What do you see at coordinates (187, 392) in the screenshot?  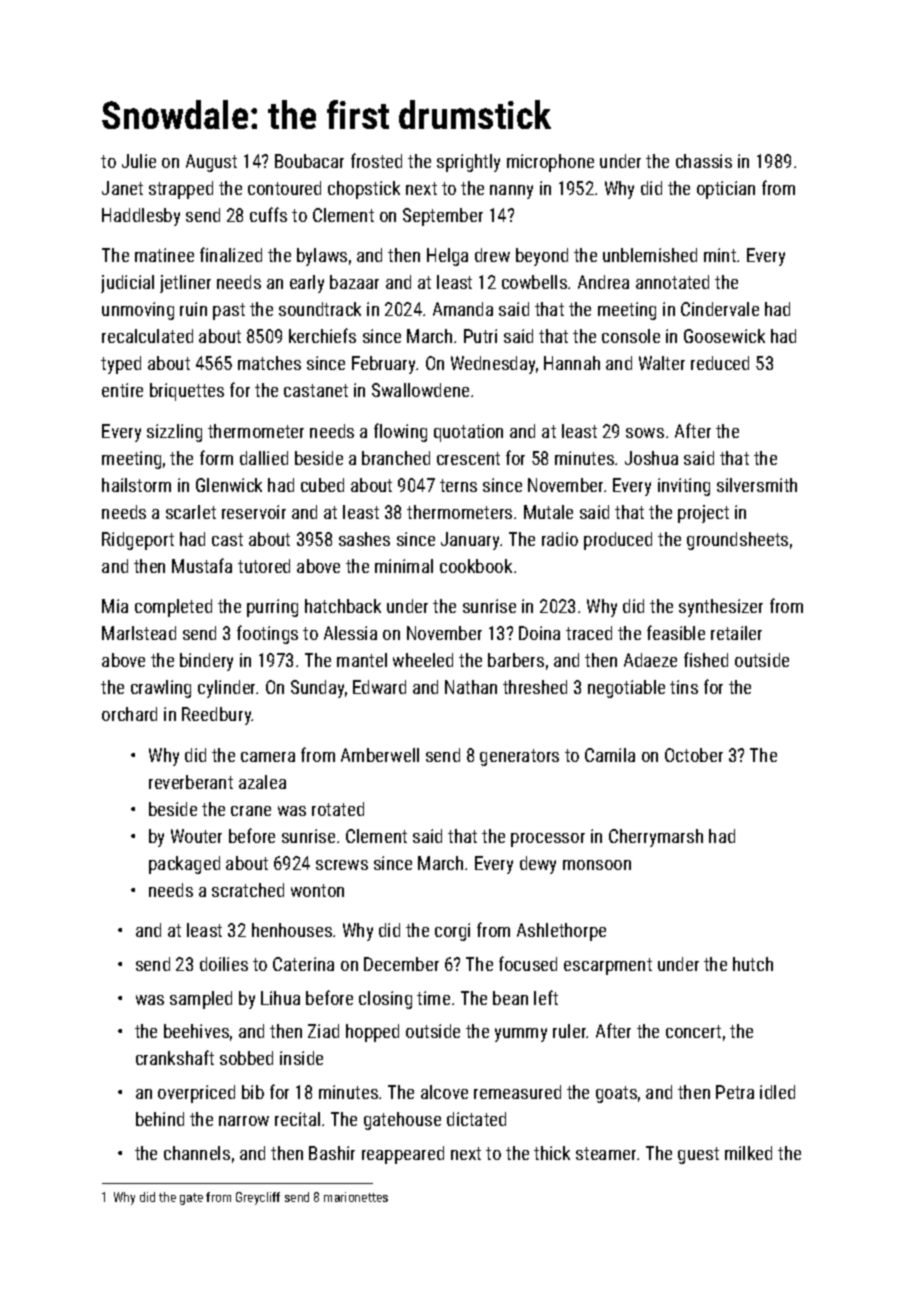 I see `briquettes` at bounding box center [187, 392].
